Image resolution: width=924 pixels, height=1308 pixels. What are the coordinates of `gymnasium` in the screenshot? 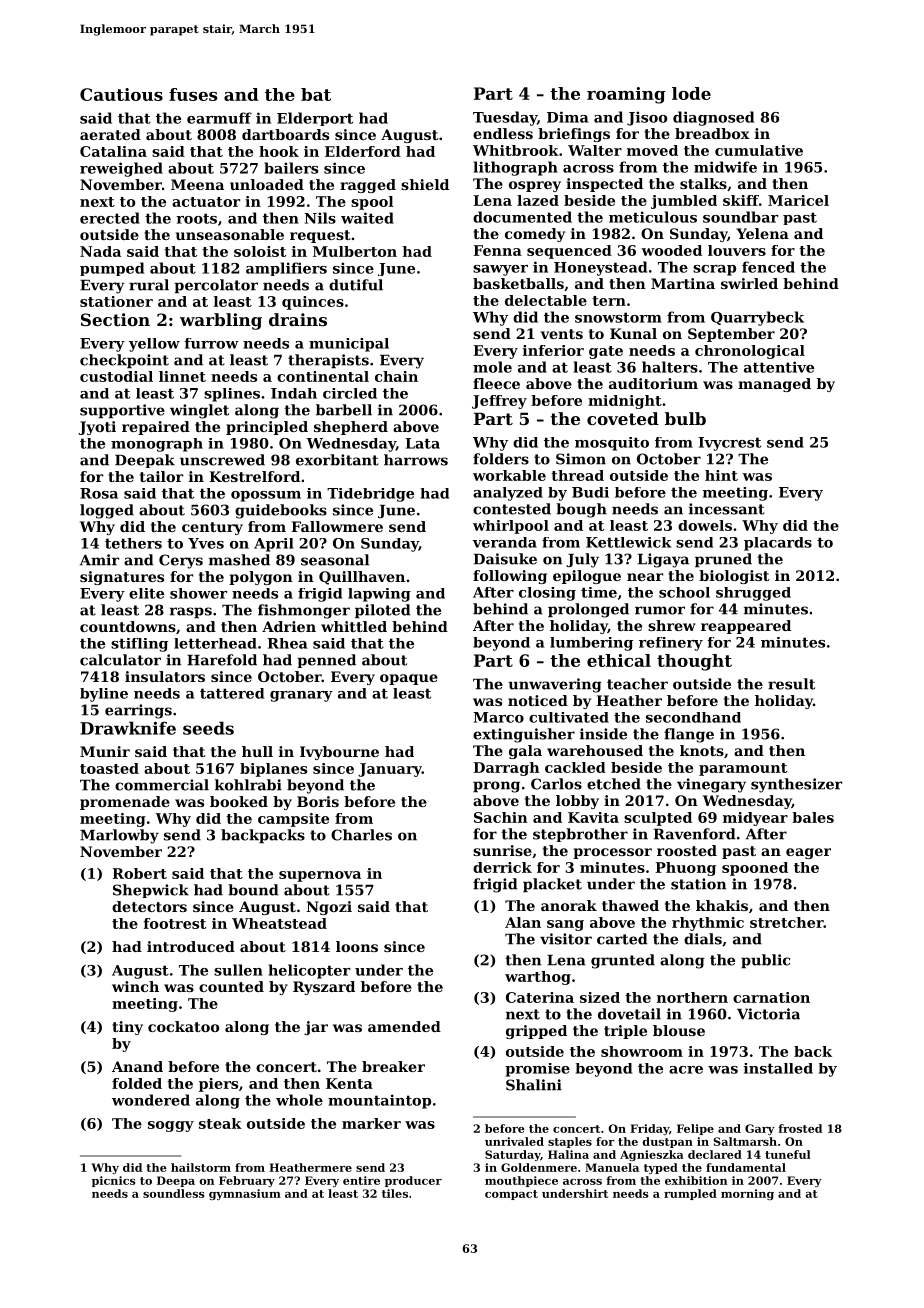 It's located at (245, 1194).
